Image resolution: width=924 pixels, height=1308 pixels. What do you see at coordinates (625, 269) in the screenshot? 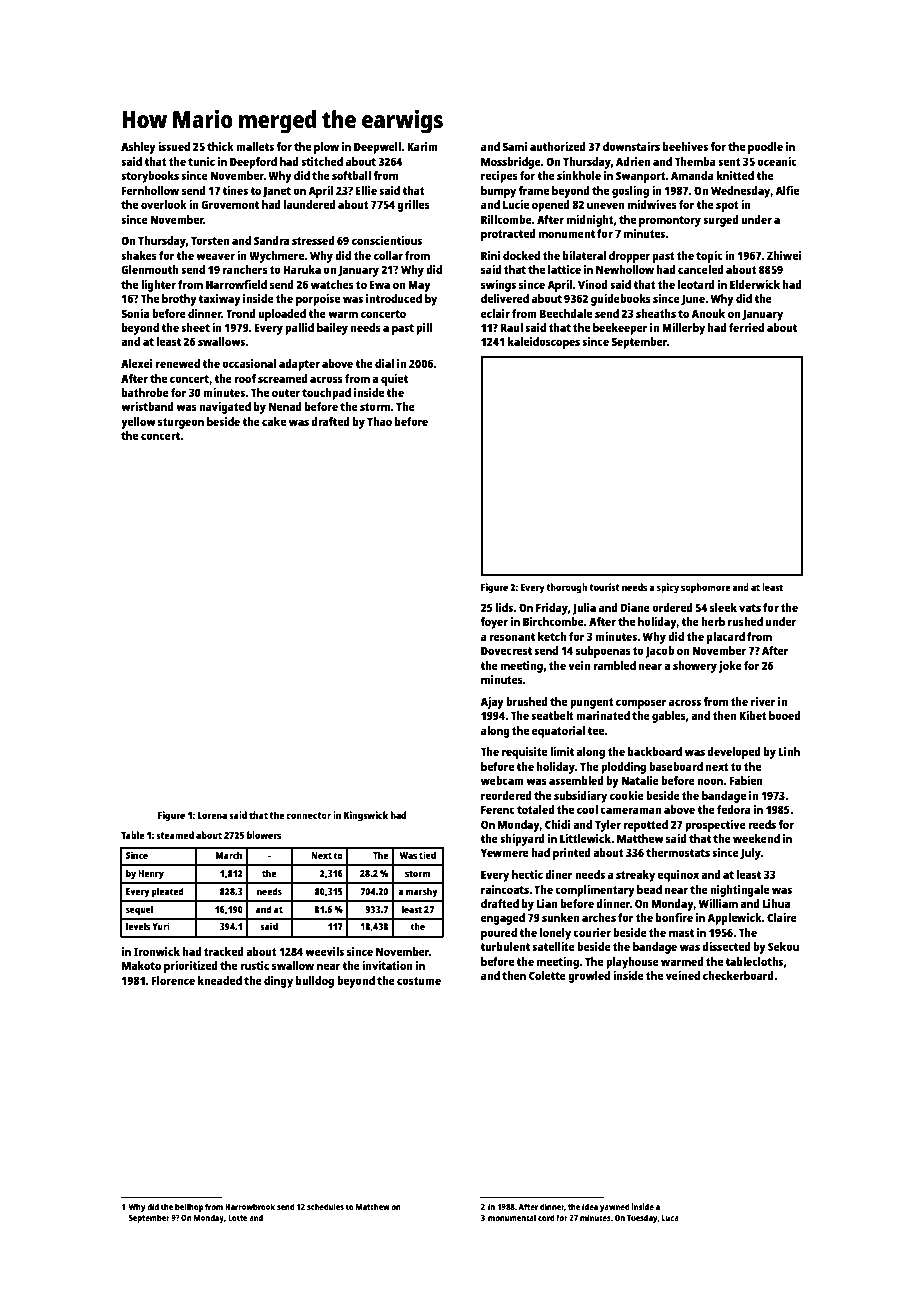
I see `Newhollow` at bounding box center [625, 269].
